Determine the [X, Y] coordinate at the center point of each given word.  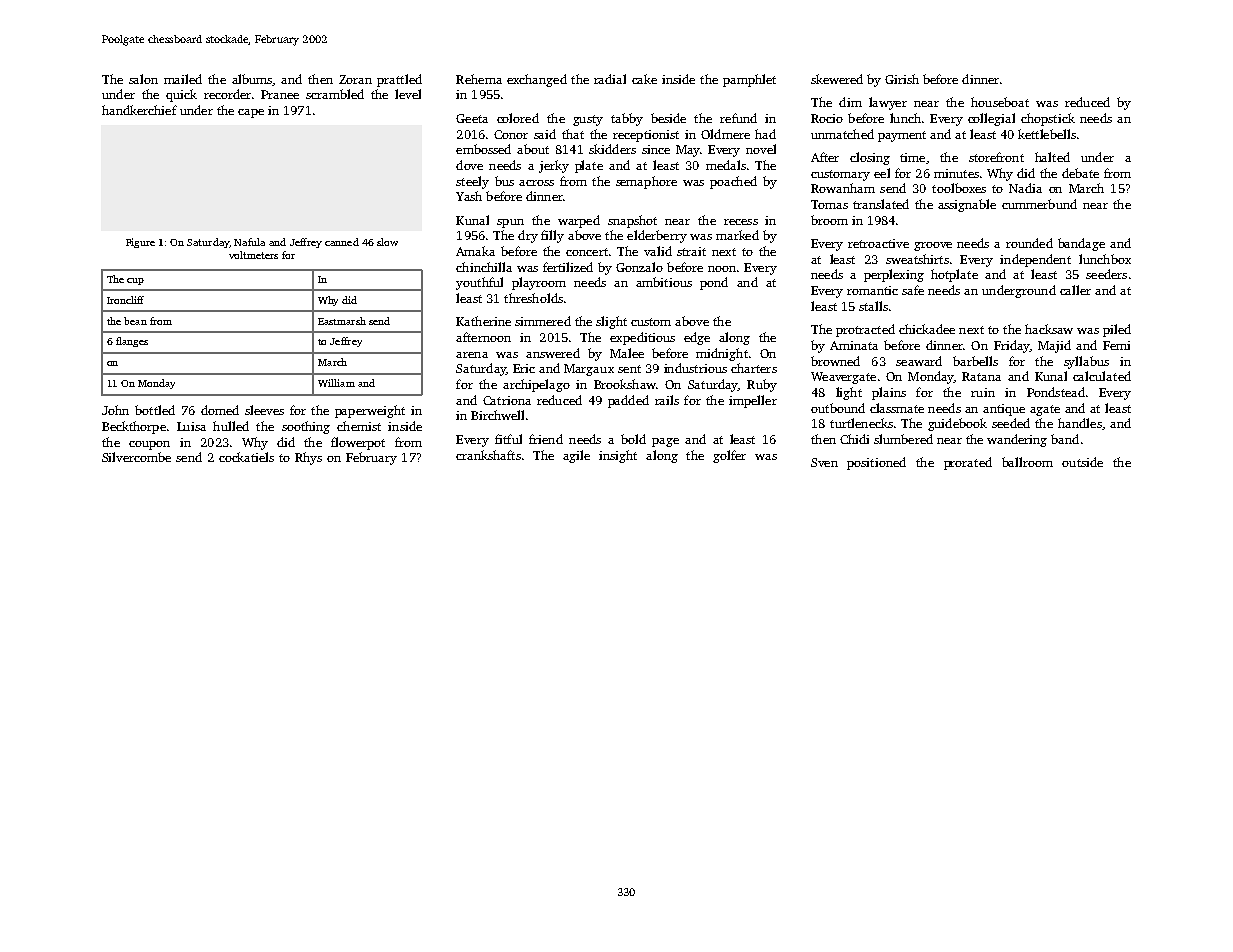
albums [252, 79]
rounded [1029, 243]
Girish [902, 79]
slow [387, 242]
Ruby [762, 385]
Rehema [479, 79]
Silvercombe [136, 457]
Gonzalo [639, 267]
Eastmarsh [342, 321]
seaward [919, 361]
